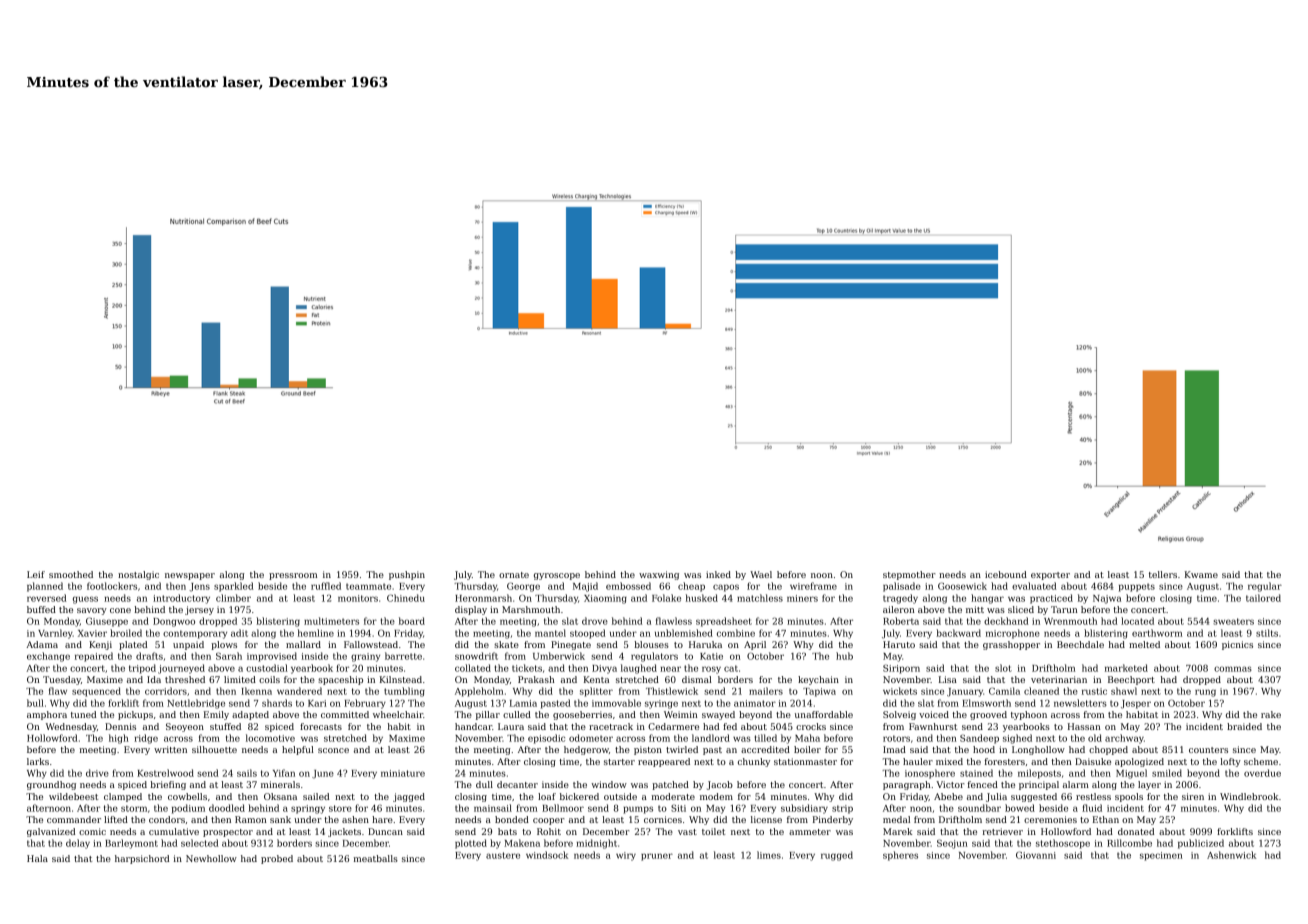 This screenshot has width=1308, height=924. I want to click on Camila, so click(1004, 691).
